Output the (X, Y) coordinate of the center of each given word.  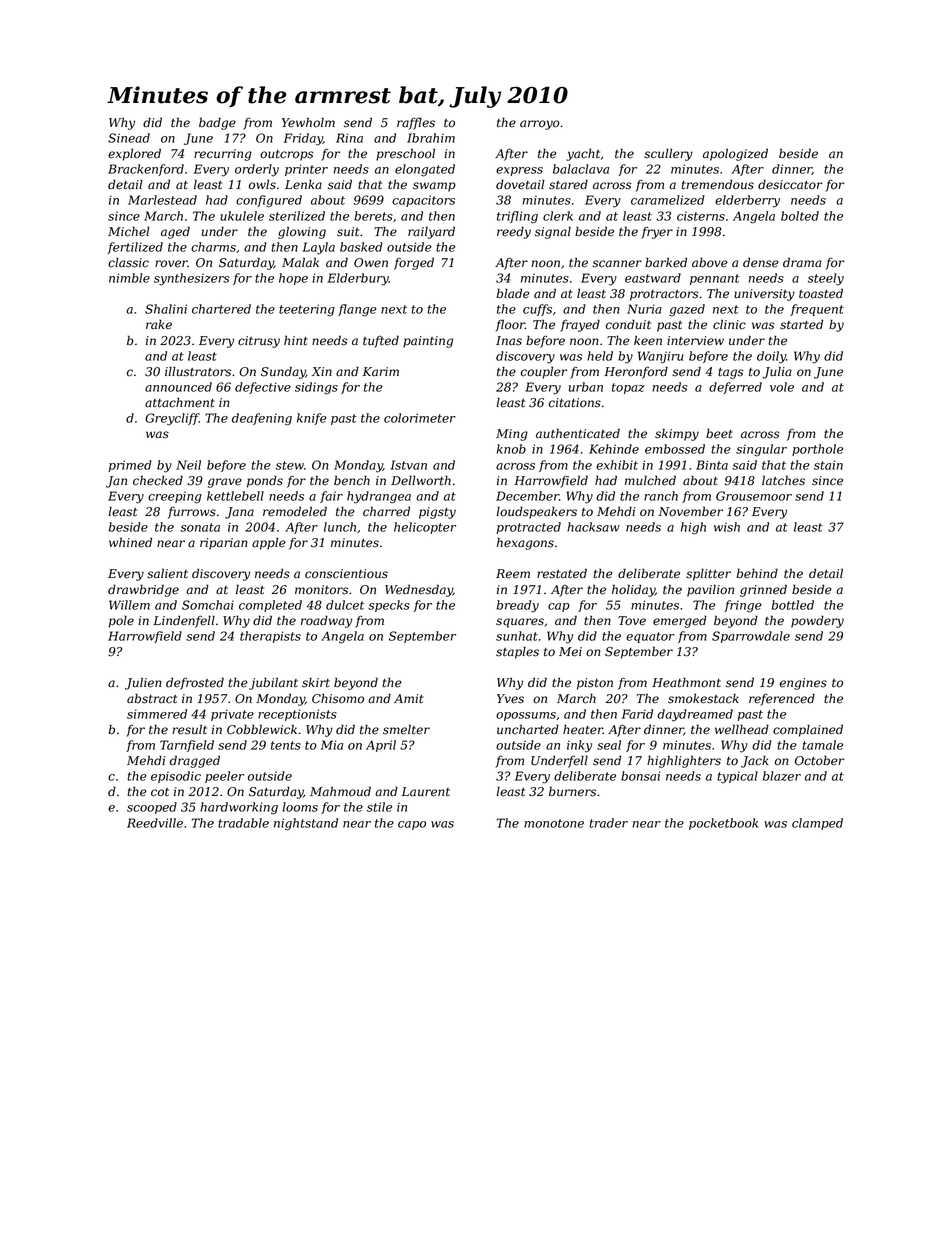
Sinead (129, 138)
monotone (554, 823)
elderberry (747, 201)
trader (608, 823)
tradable (243, 823)
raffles (416, 123)
